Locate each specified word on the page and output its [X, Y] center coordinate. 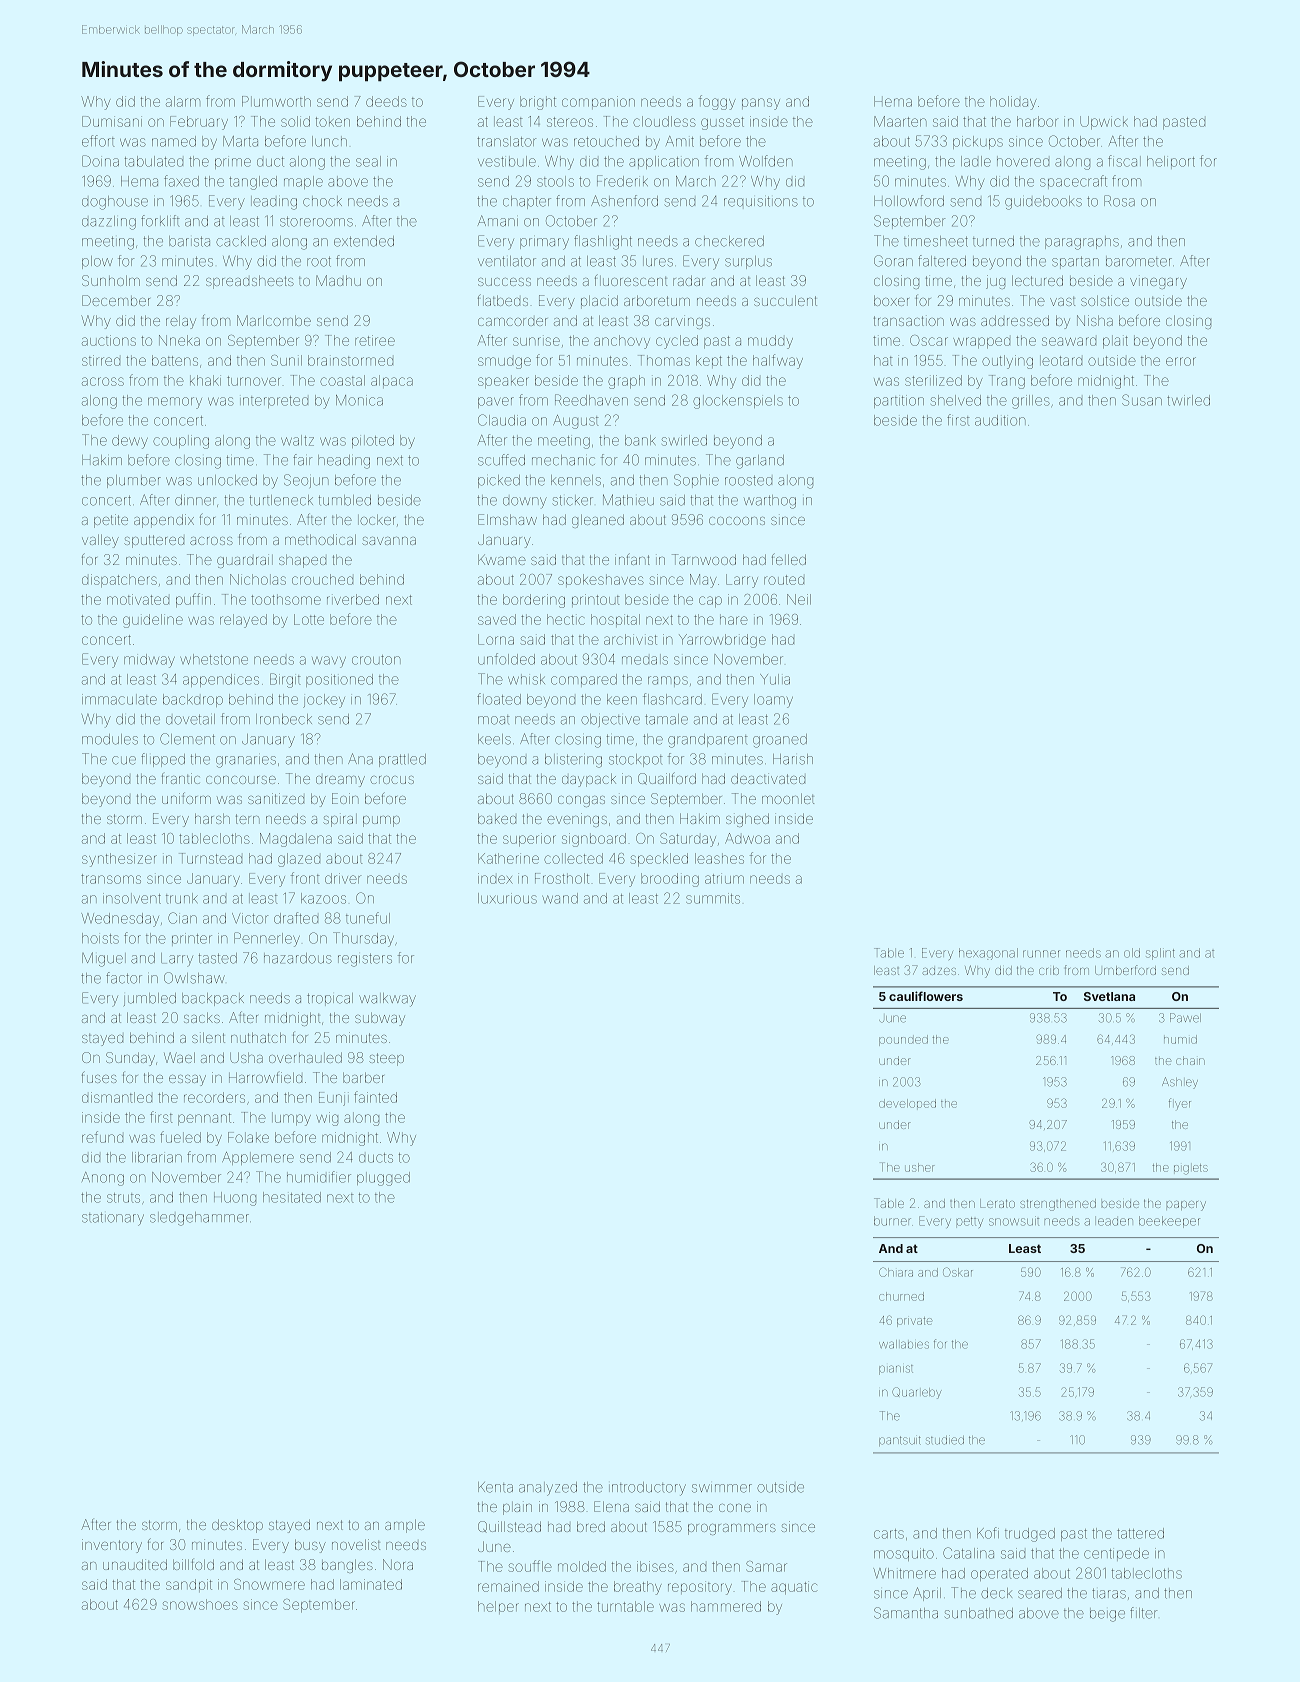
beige [1107, 1615]
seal [368, 161]
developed [907, 1103]
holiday [1013, 103]
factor [124, 978]
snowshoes [200, 1604]
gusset [722, 123]
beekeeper [1169, 1222]
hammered [726, 1606]
